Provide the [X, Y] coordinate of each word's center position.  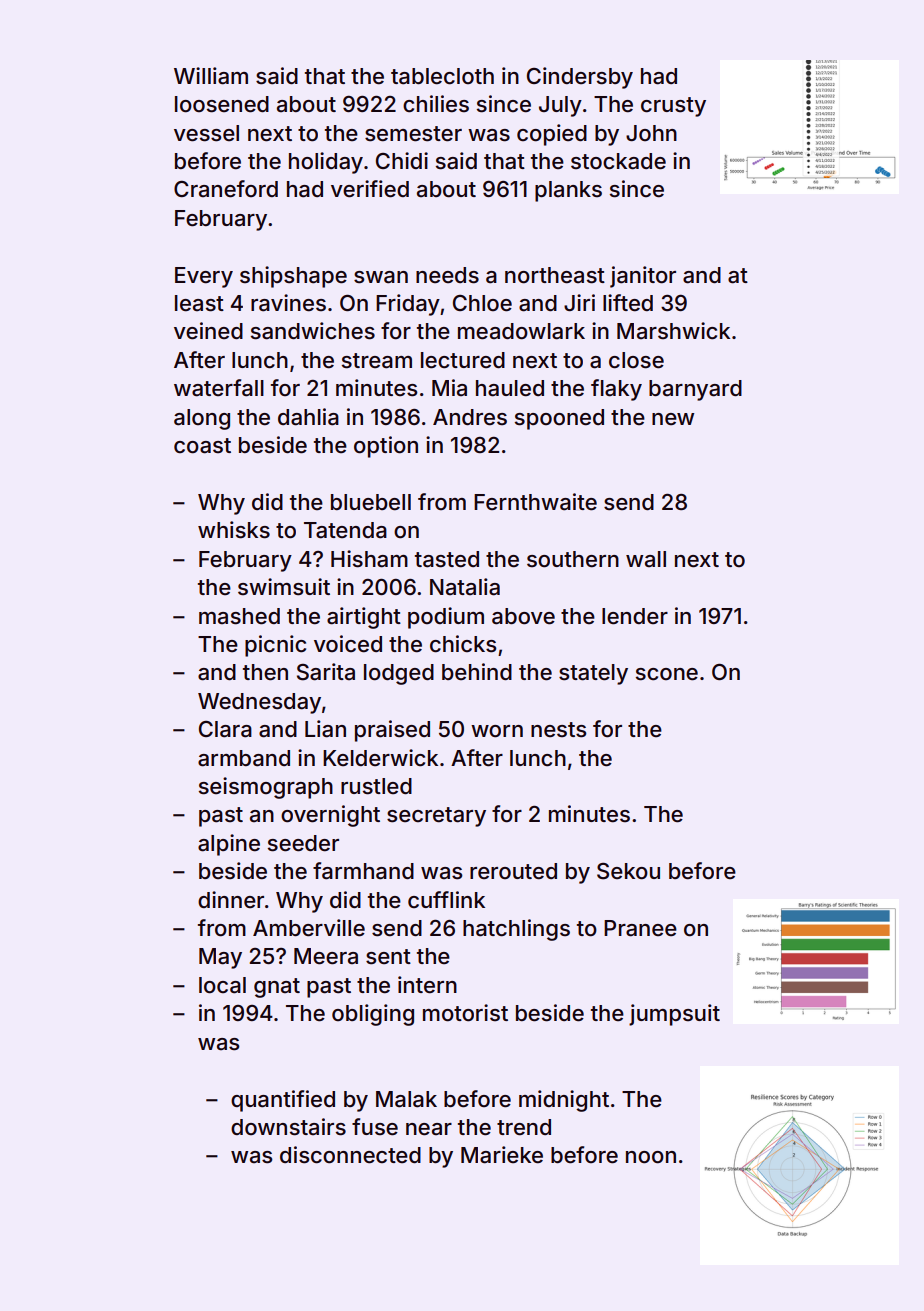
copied [552, 135]
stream [377, 361]
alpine [229, 845]
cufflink [446, 899]
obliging [373, 1015]
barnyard [695, 390]
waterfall [219, 388]
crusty [673, 107]
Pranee [640, 928]
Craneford [226, 189]
